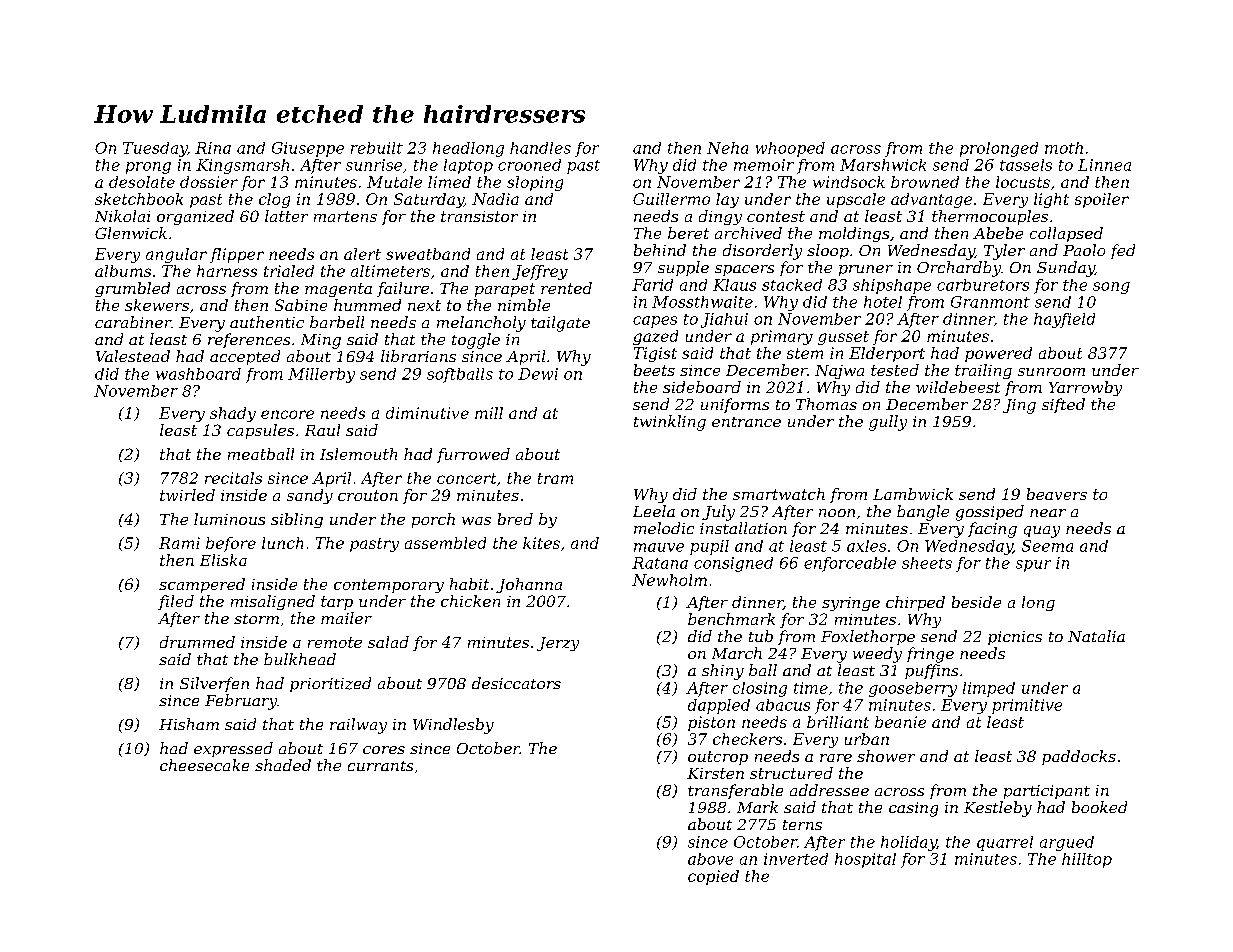 This image has height=952, width=1233. I want to click on crooned, so click(529, 165).
